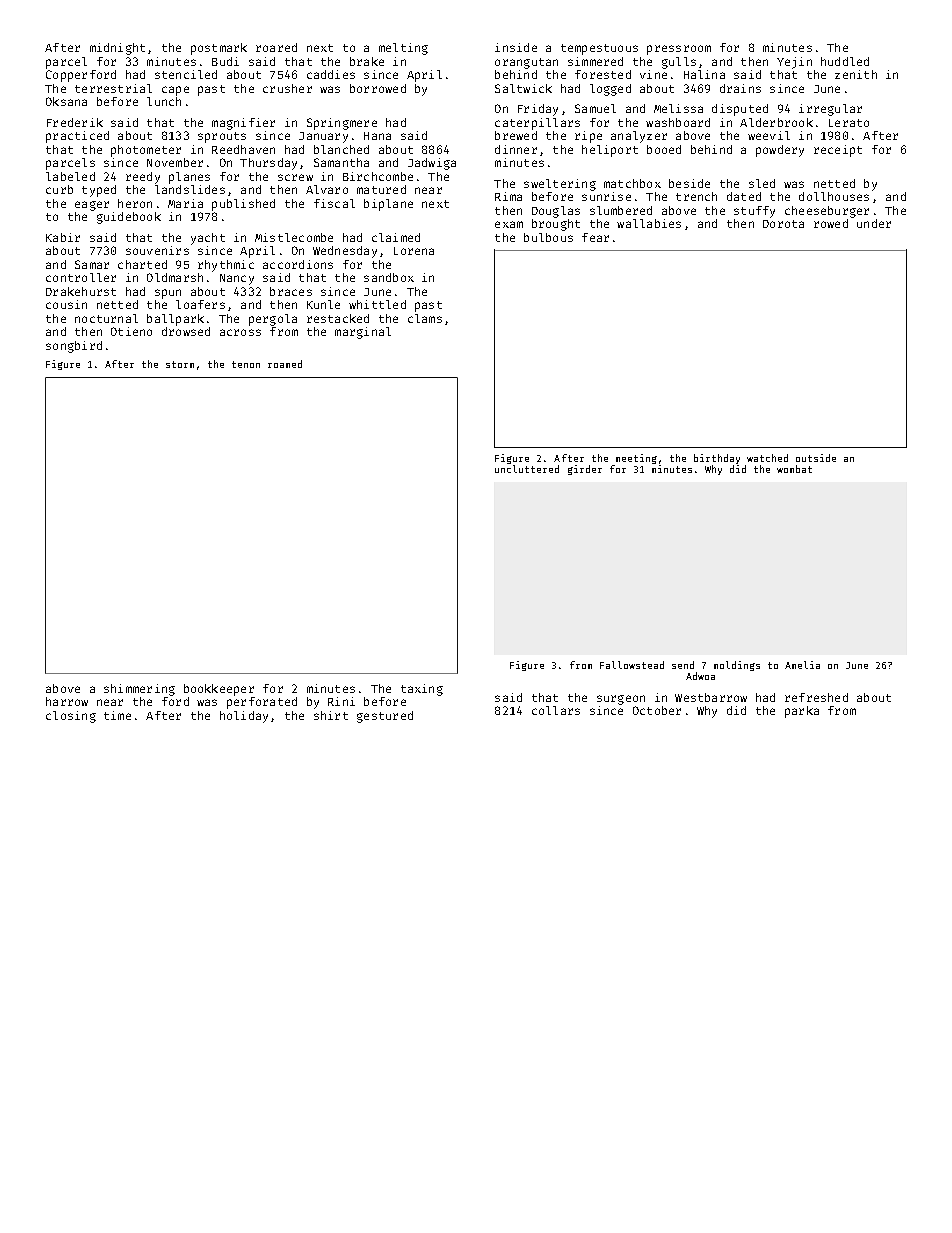 The width and height of the screenshot is (952, 1233). What do you see at coordinates (585, 470) in the screenshot?
I see `girder` at bounding box center [585, 470].
